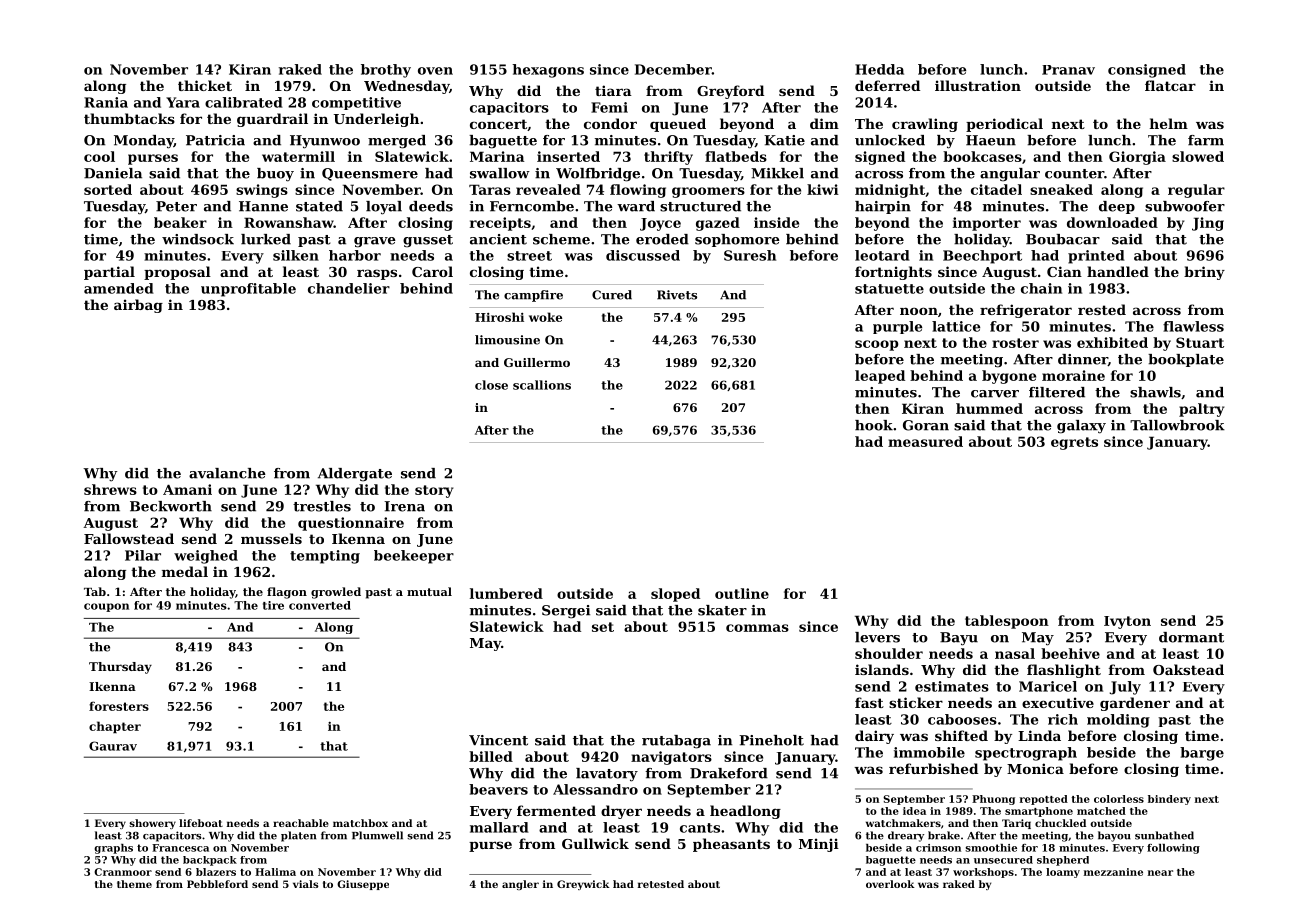 This image has width=1308, height=924. I want to click on Taras, so click(490, 189).
